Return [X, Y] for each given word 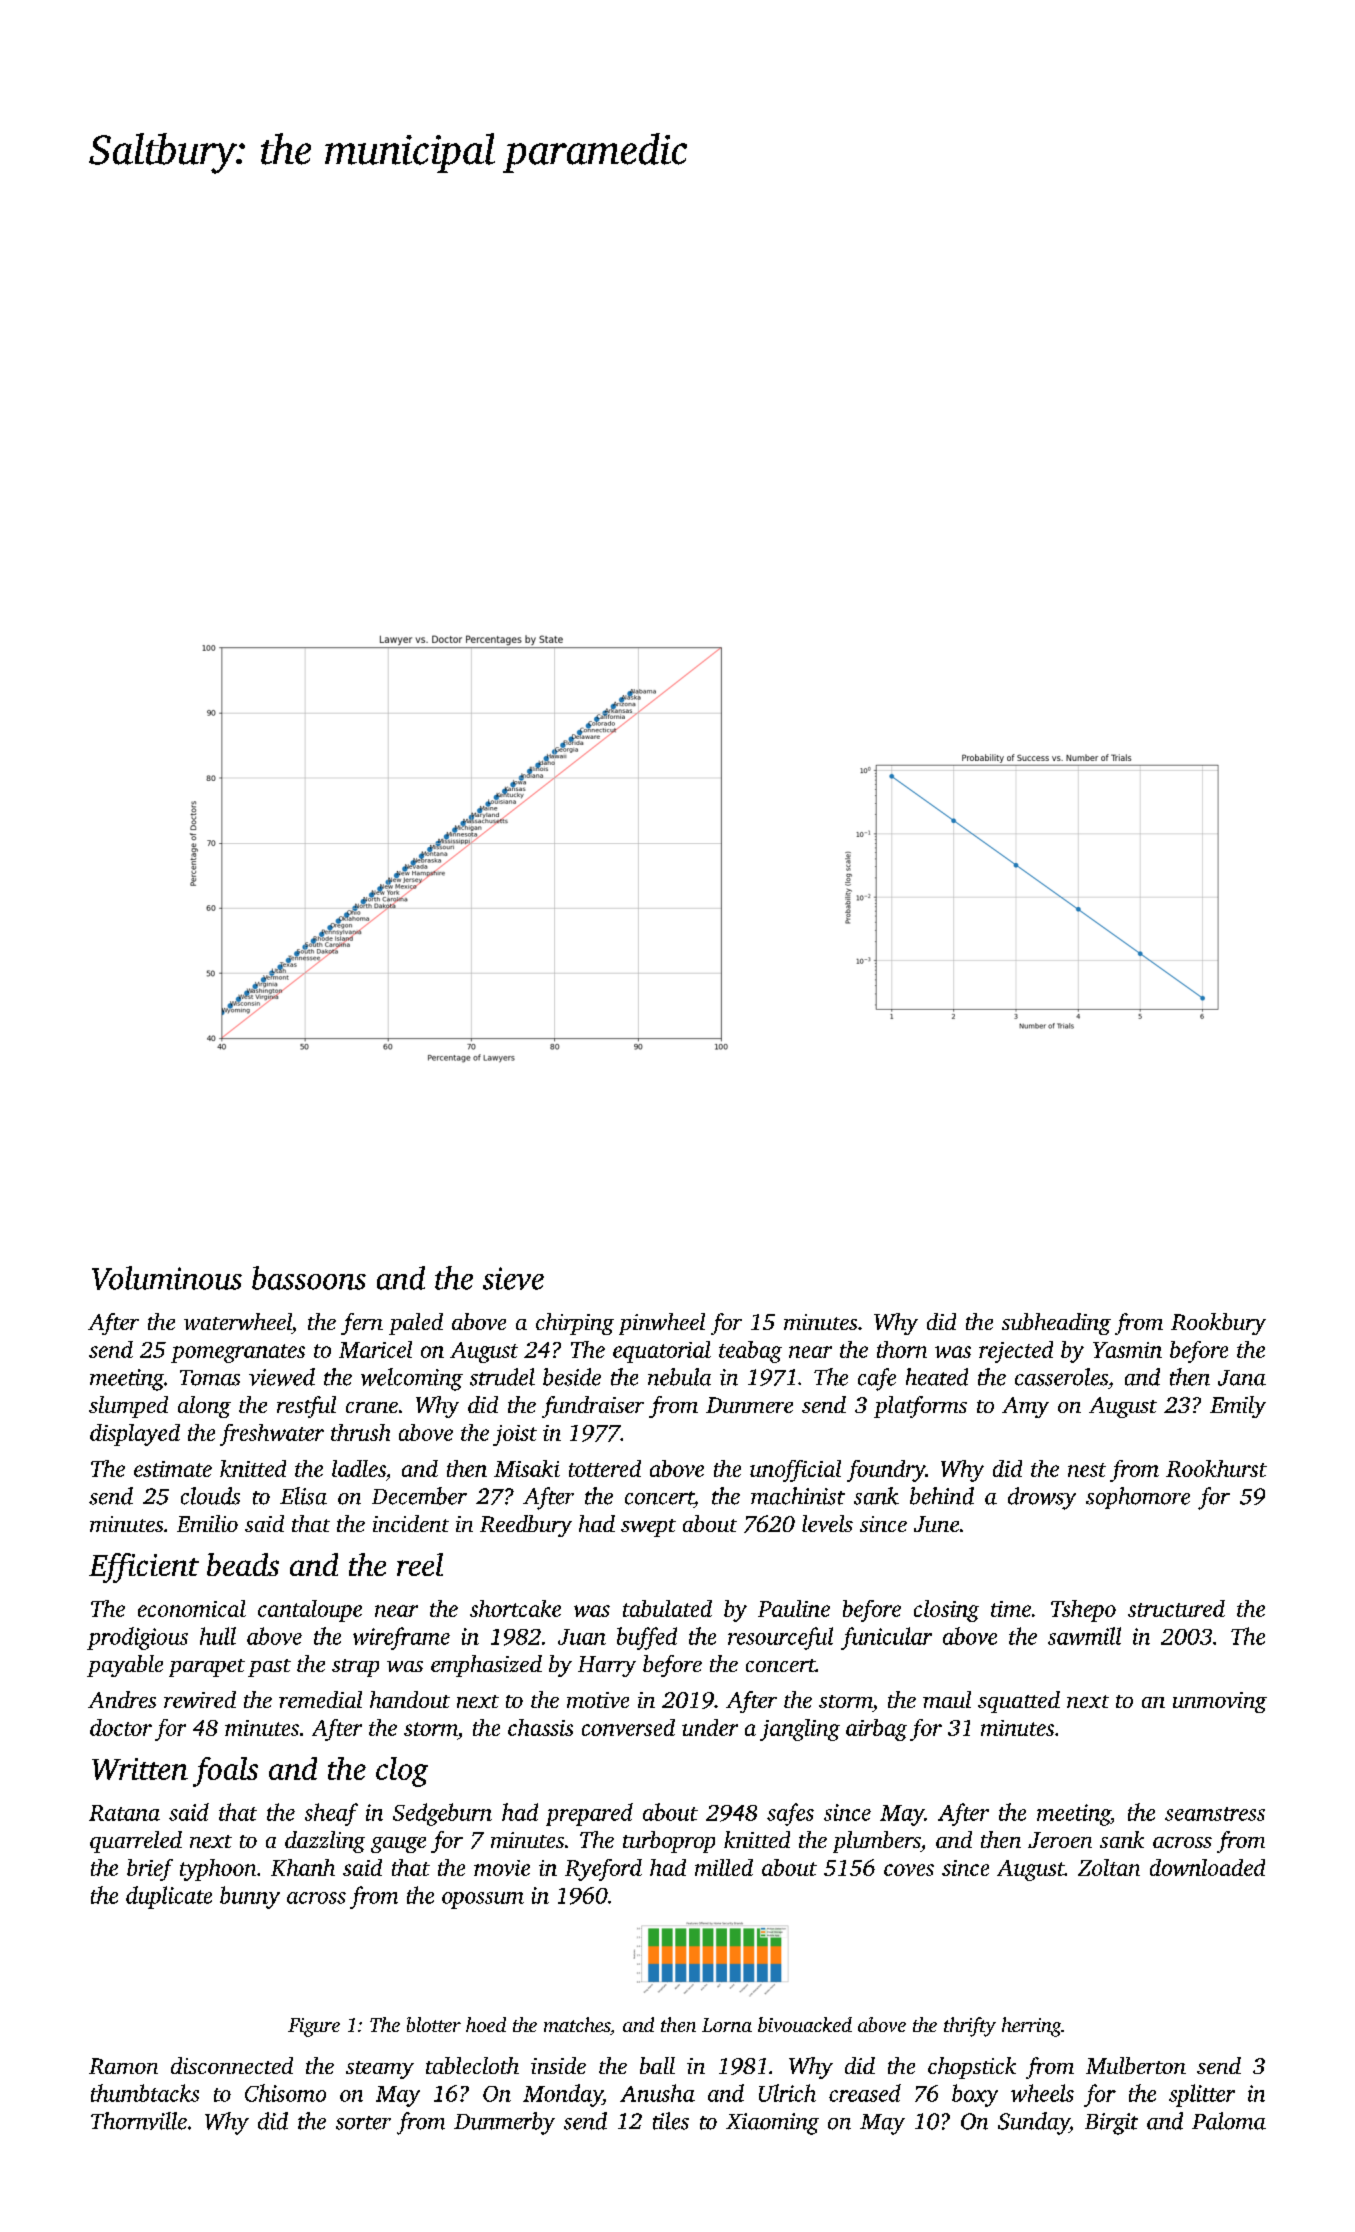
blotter [434, 2024]
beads [243, 1564]
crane [372, 1407]
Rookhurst [1216, 1468]
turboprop [669, 1842]
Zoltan [1109, 1867]
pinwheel [662, 1324]
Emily [1238, 1407]
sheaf [331, 1814]
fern [362, 1324]
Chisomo [285, 2093]
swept [648, 1528]
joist [515, 1435]
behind [942, 1496]
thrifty [970, 2027]
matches [577, 2024]
